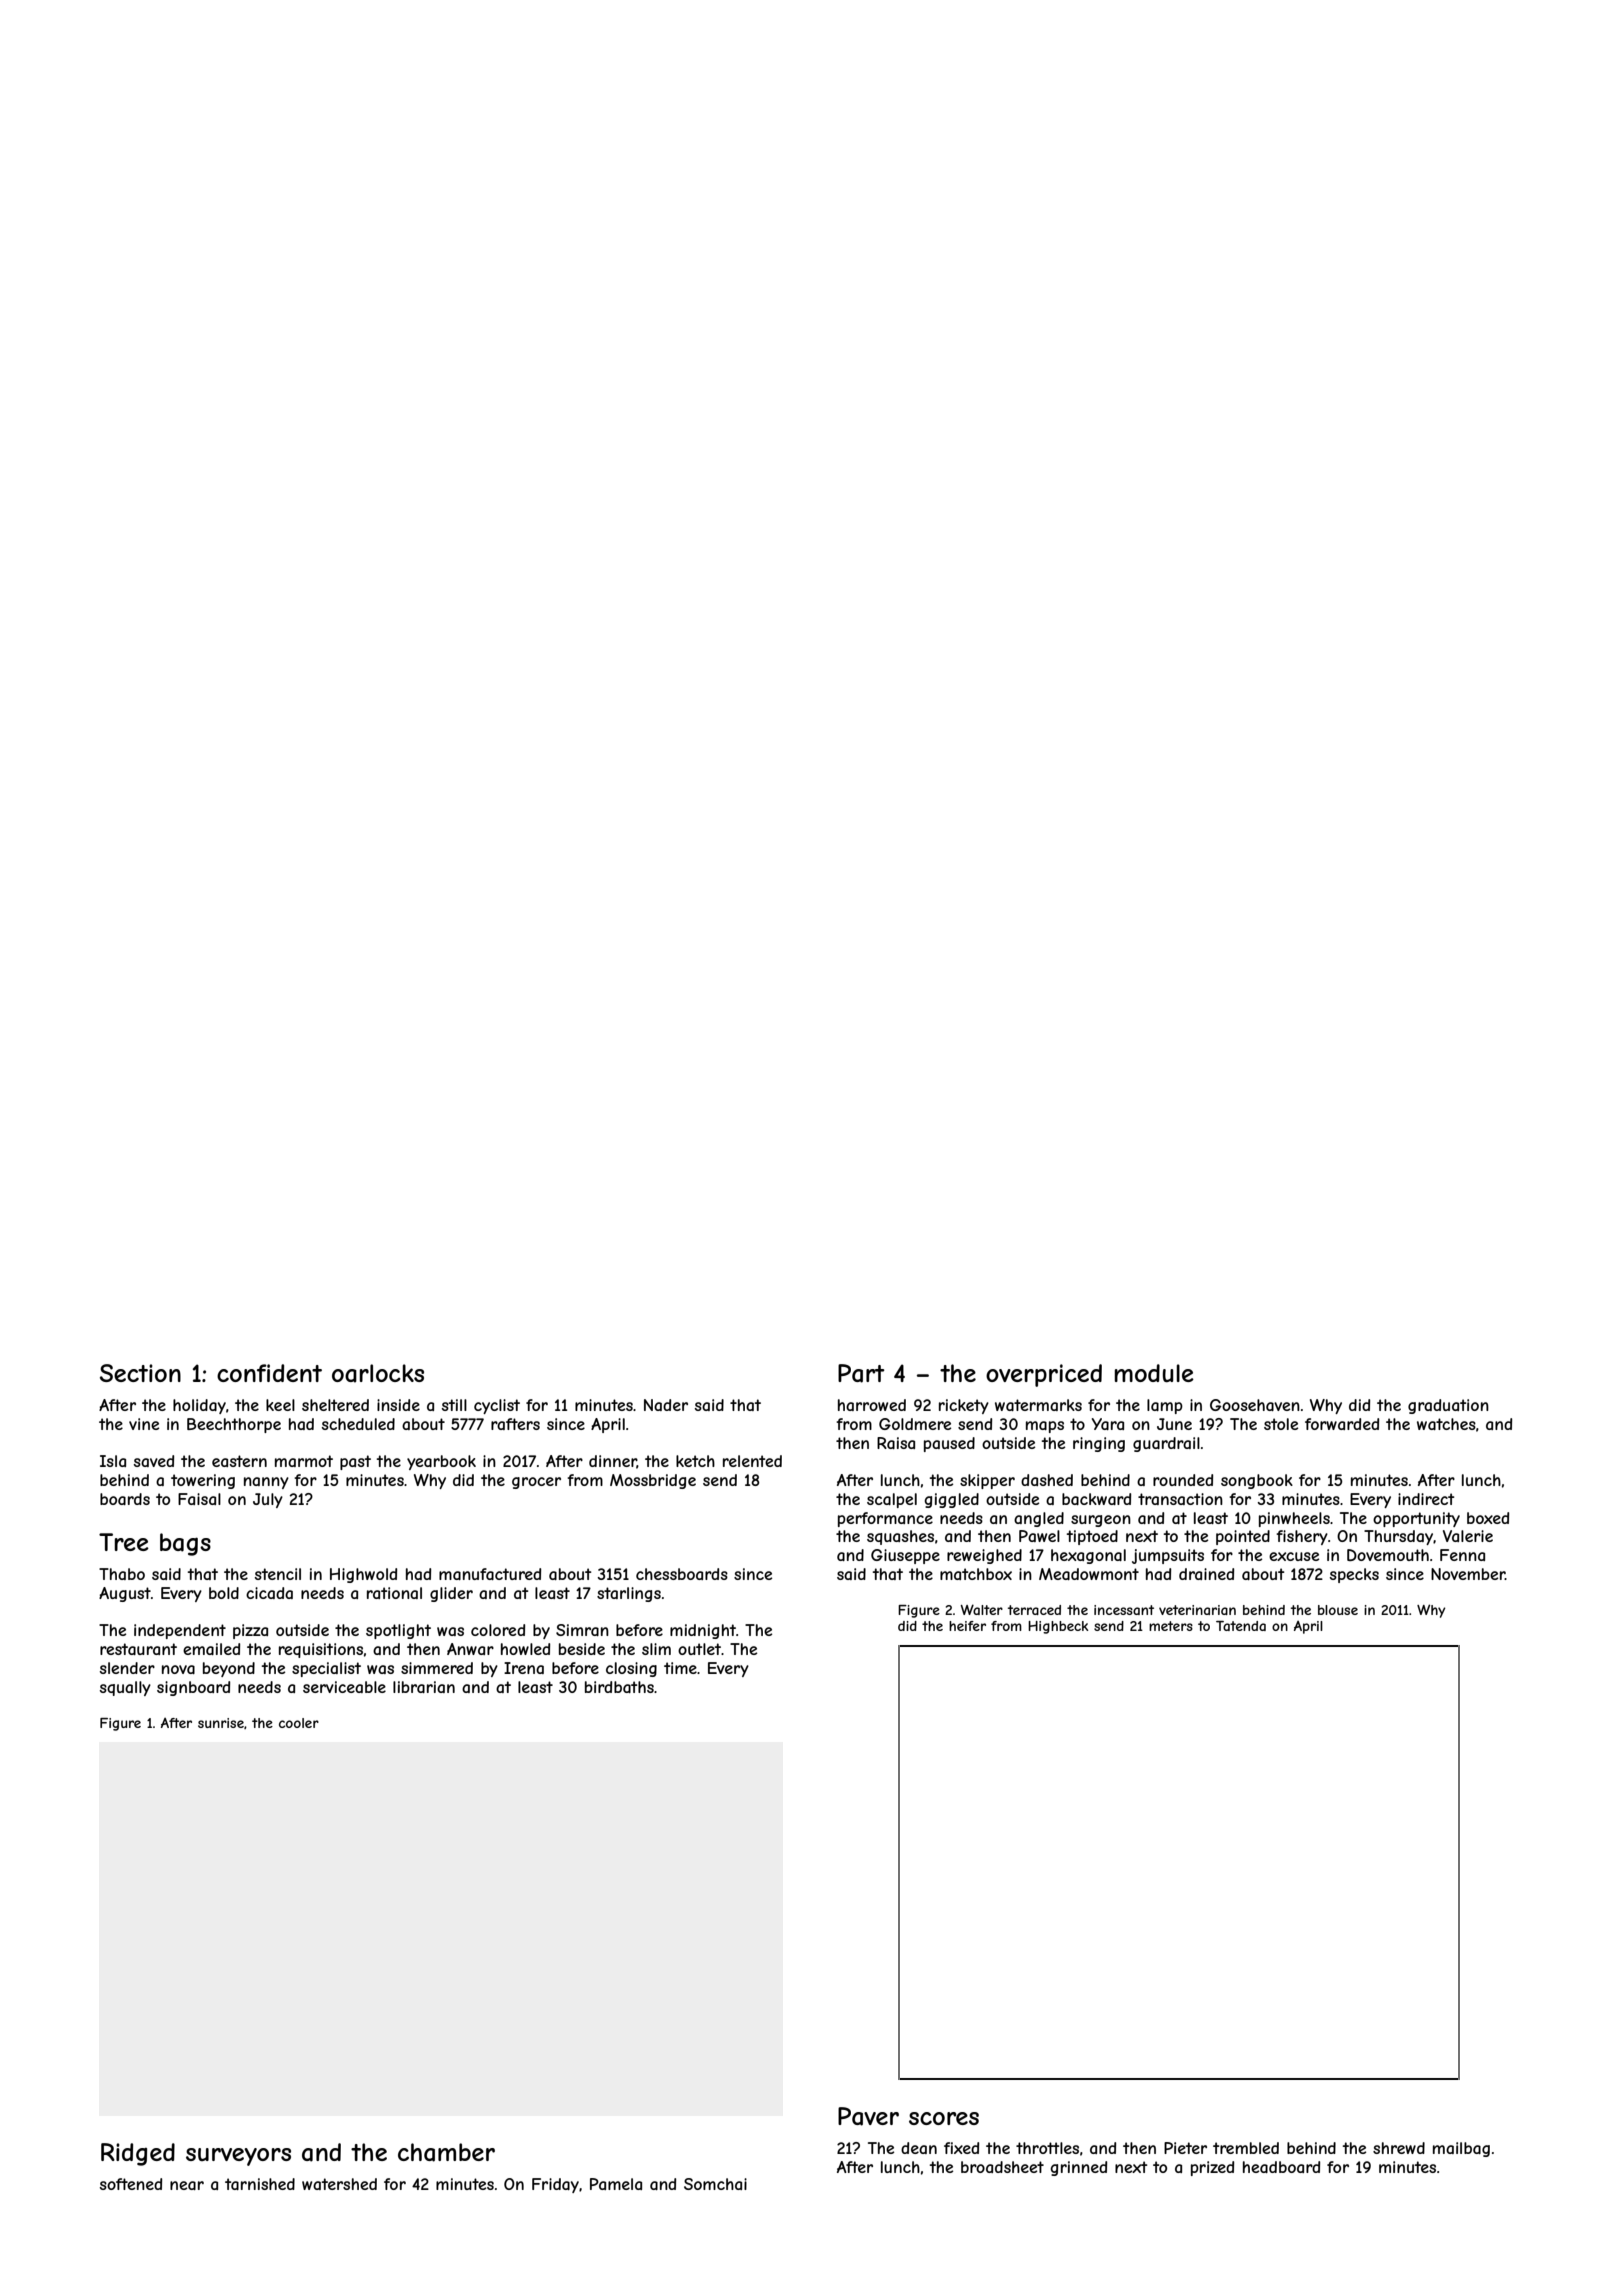 This document has width=1620, height=2292. What do you see at coordinates (1399, 2148) in the document?
I see `shrewd` at bounding box center [1399, 2148].
